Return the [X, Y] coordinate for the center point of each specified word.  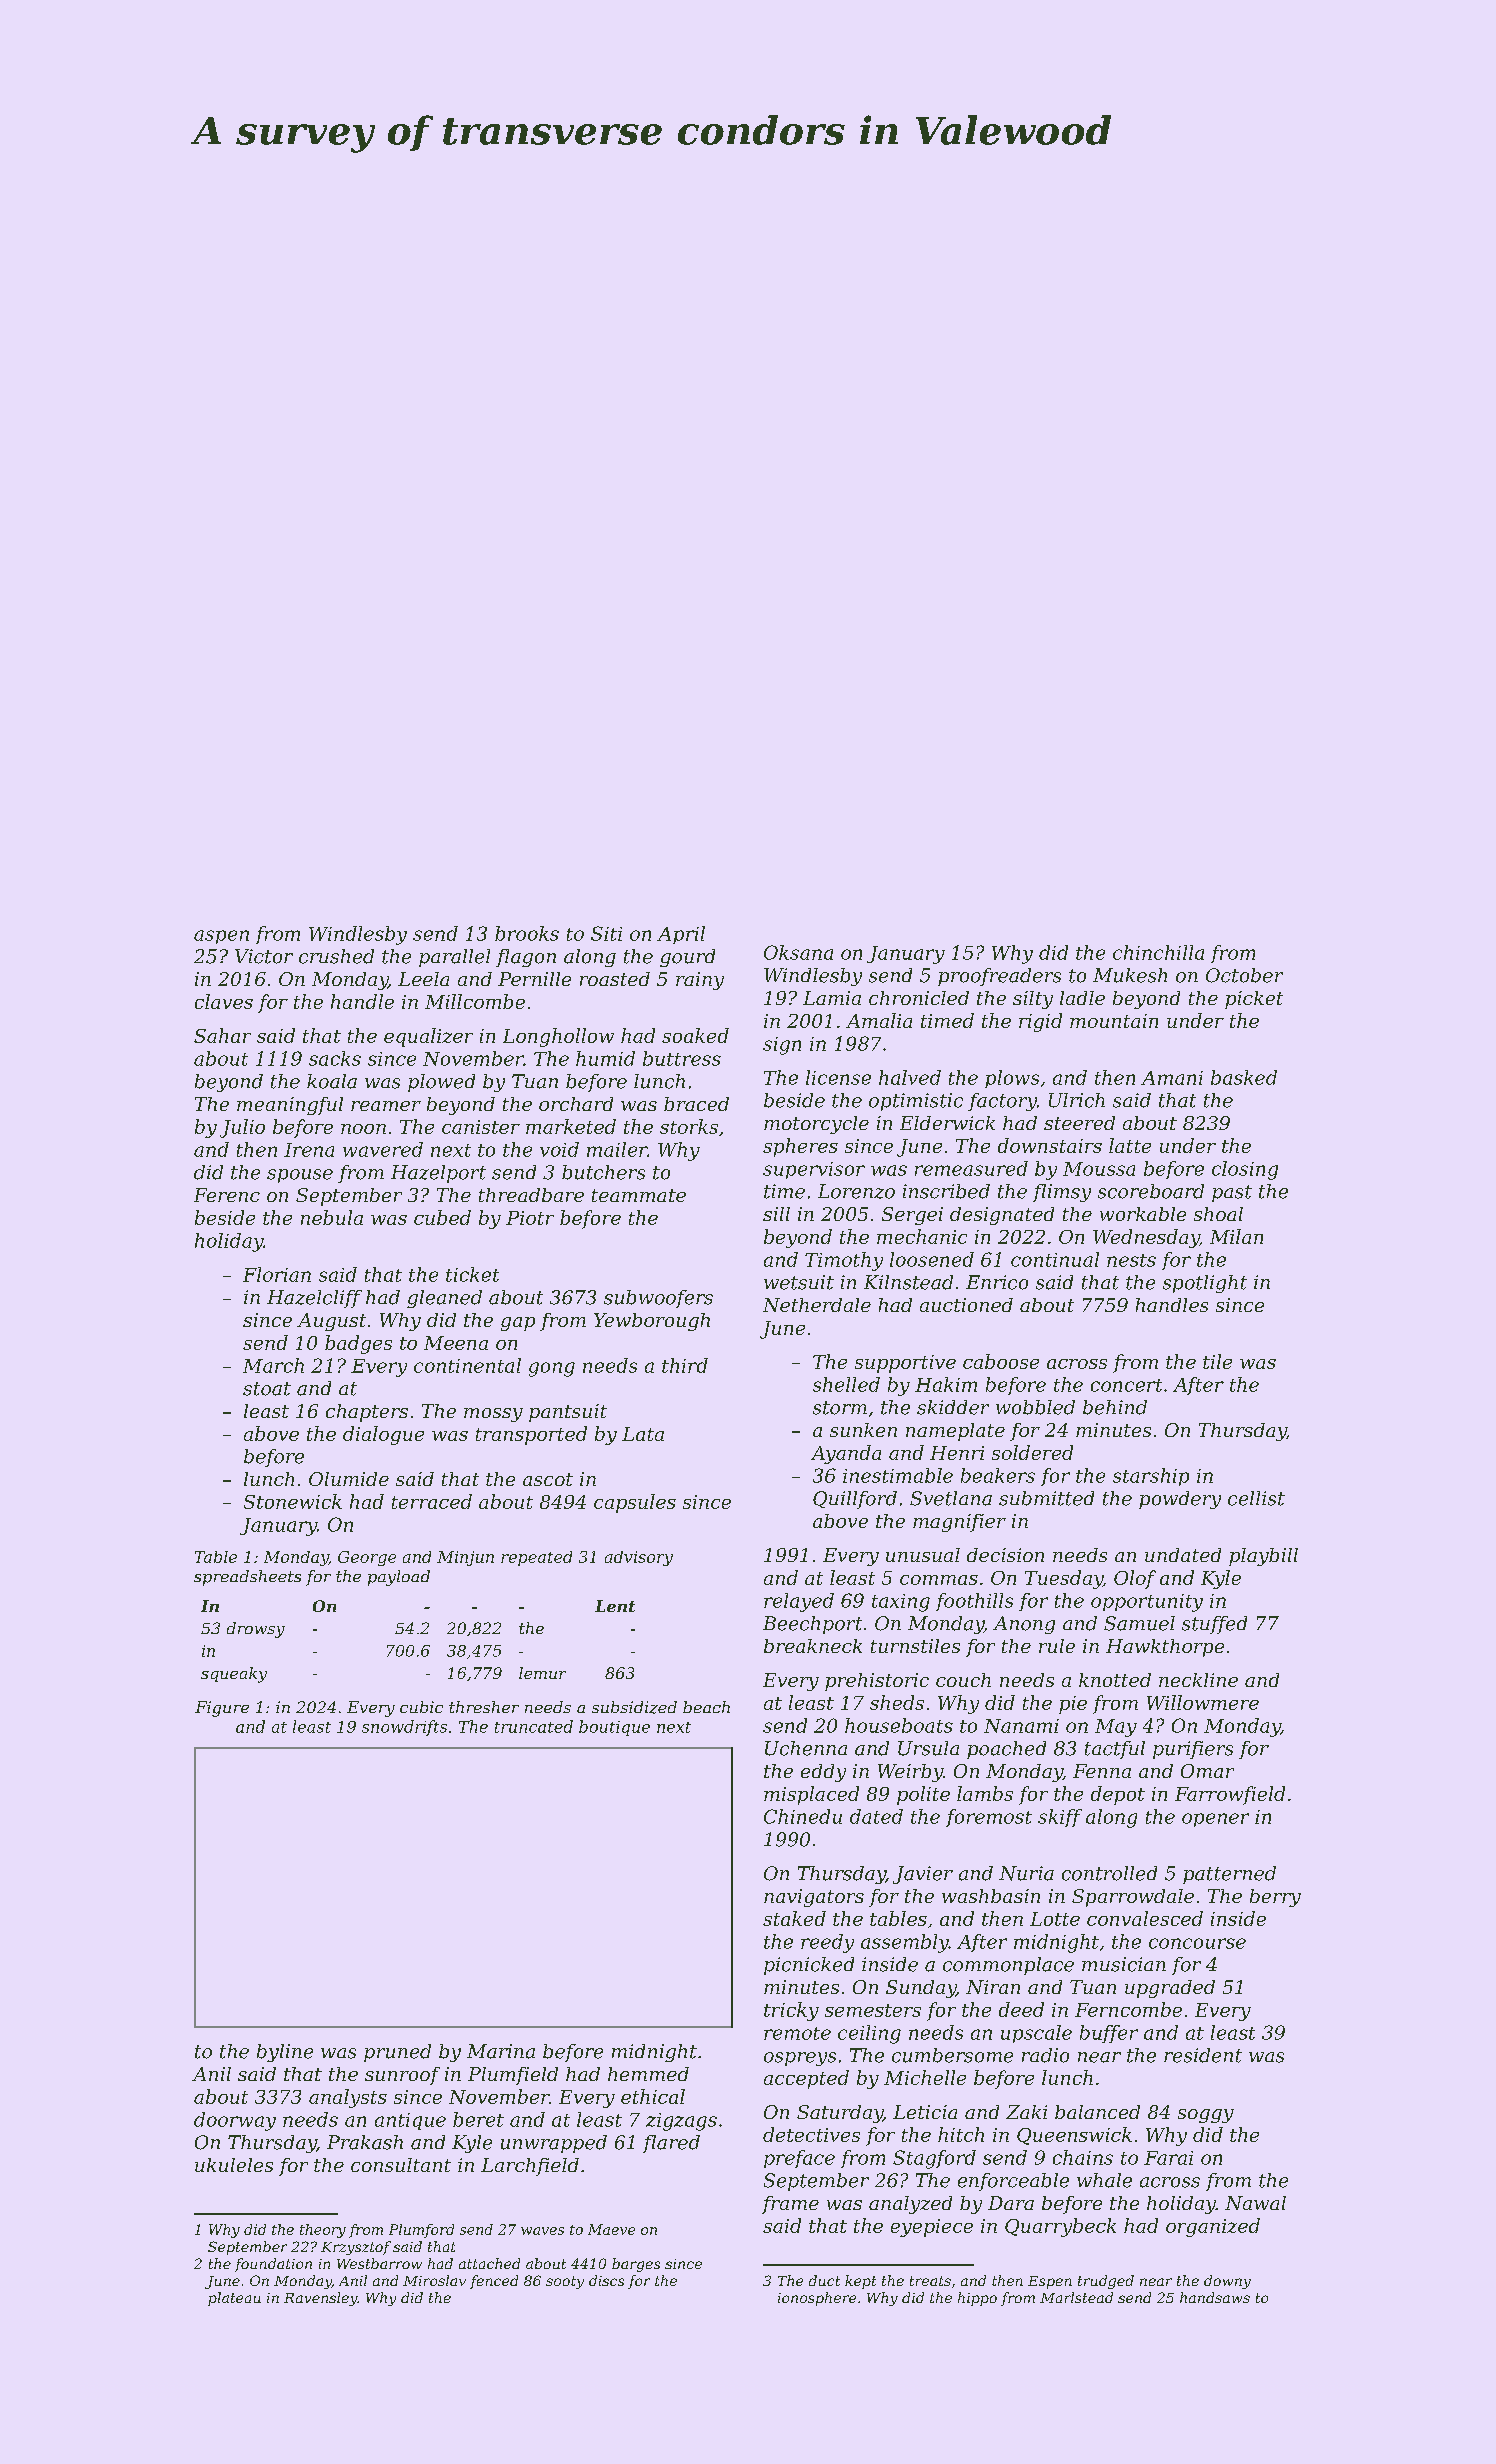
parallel [454, 958]
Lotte [1055, 1919]
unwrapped [554, 2144]
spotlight [1205, 1284]
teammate [639, 1195]
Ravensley [320, 2299]
